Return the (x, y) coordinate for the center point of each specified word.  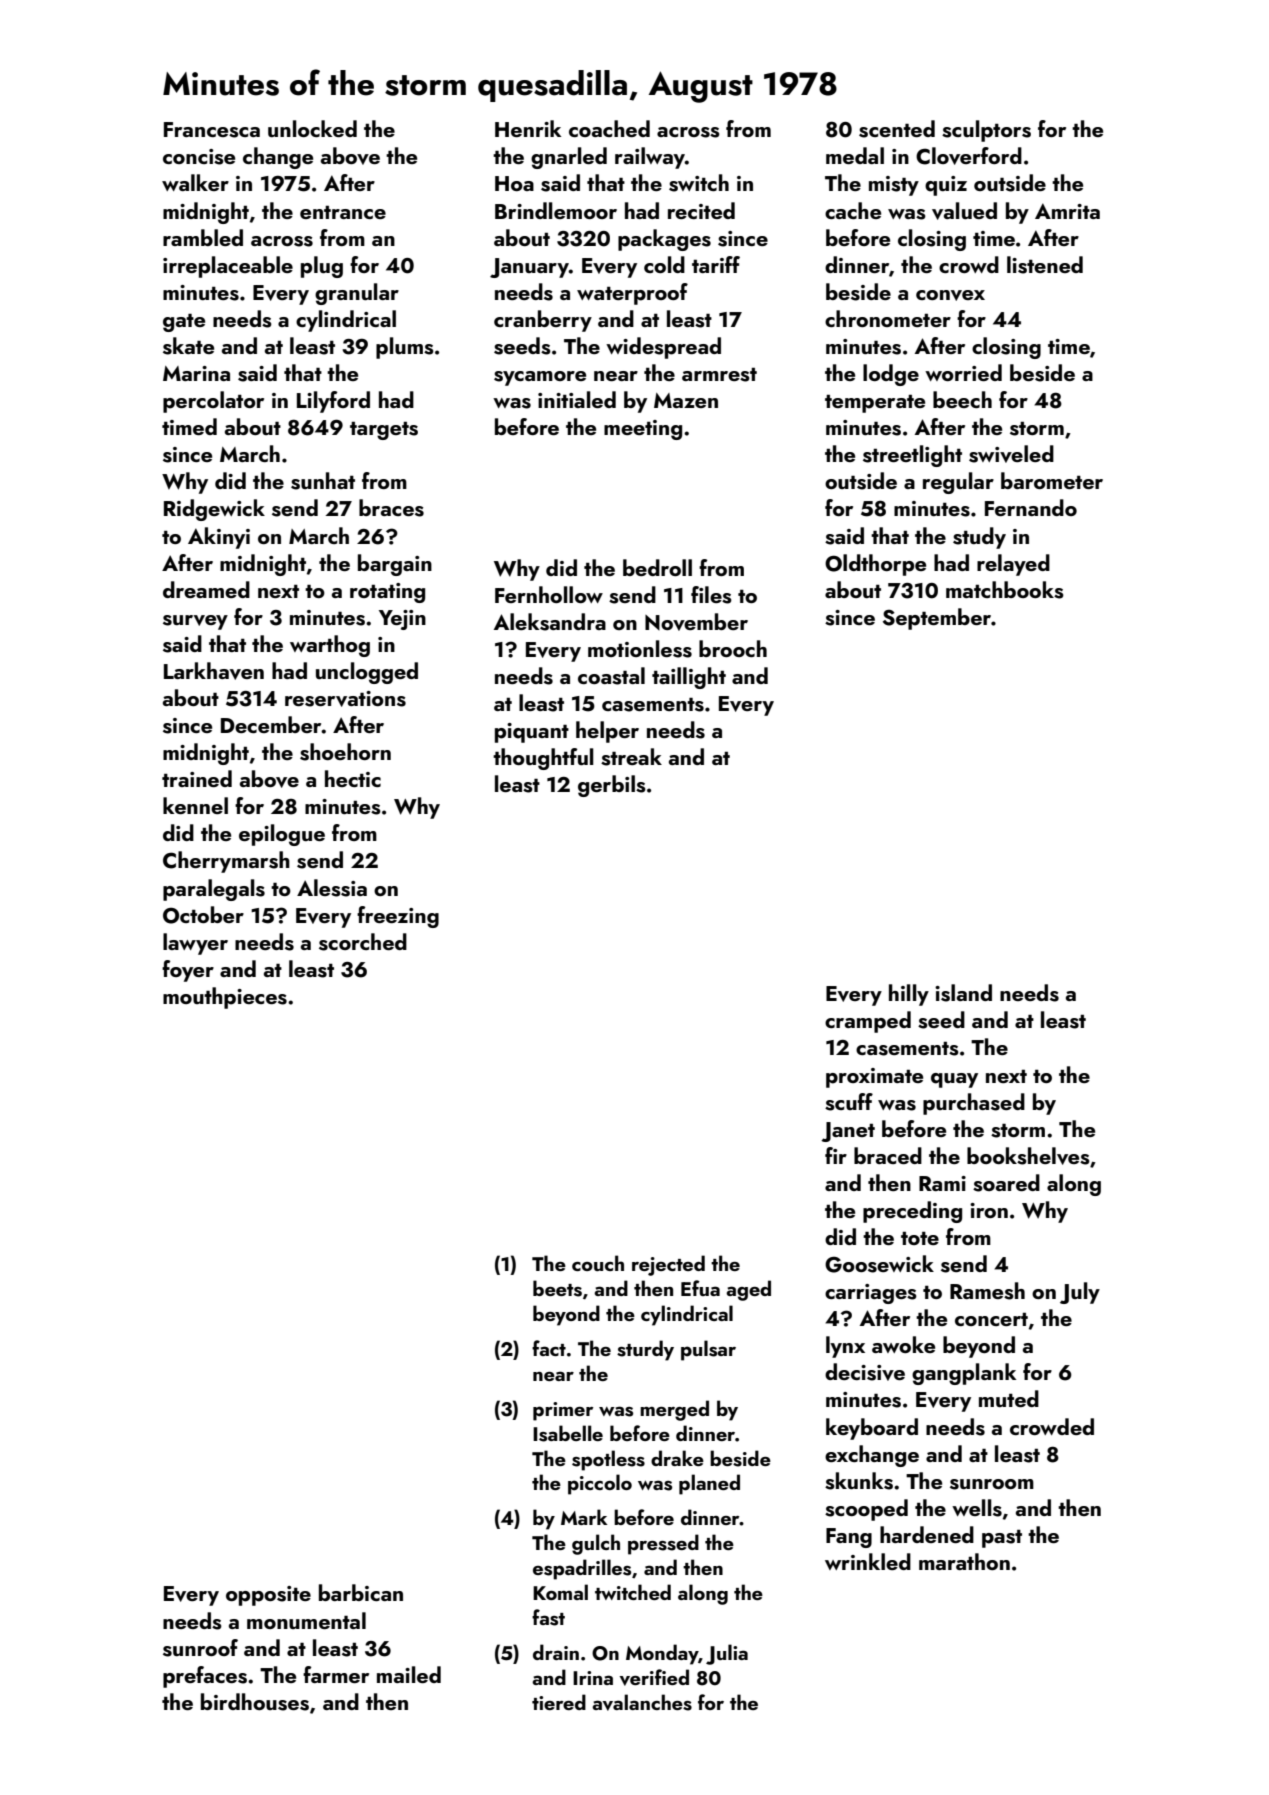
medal (855, 155)
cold (664, 264)
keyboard (872, 1429)
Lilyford (333, 402)
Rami (942, 1183)
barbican (361, 1592)
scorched (363, 942)
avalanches (642, 1702)
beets (557, 1288)
